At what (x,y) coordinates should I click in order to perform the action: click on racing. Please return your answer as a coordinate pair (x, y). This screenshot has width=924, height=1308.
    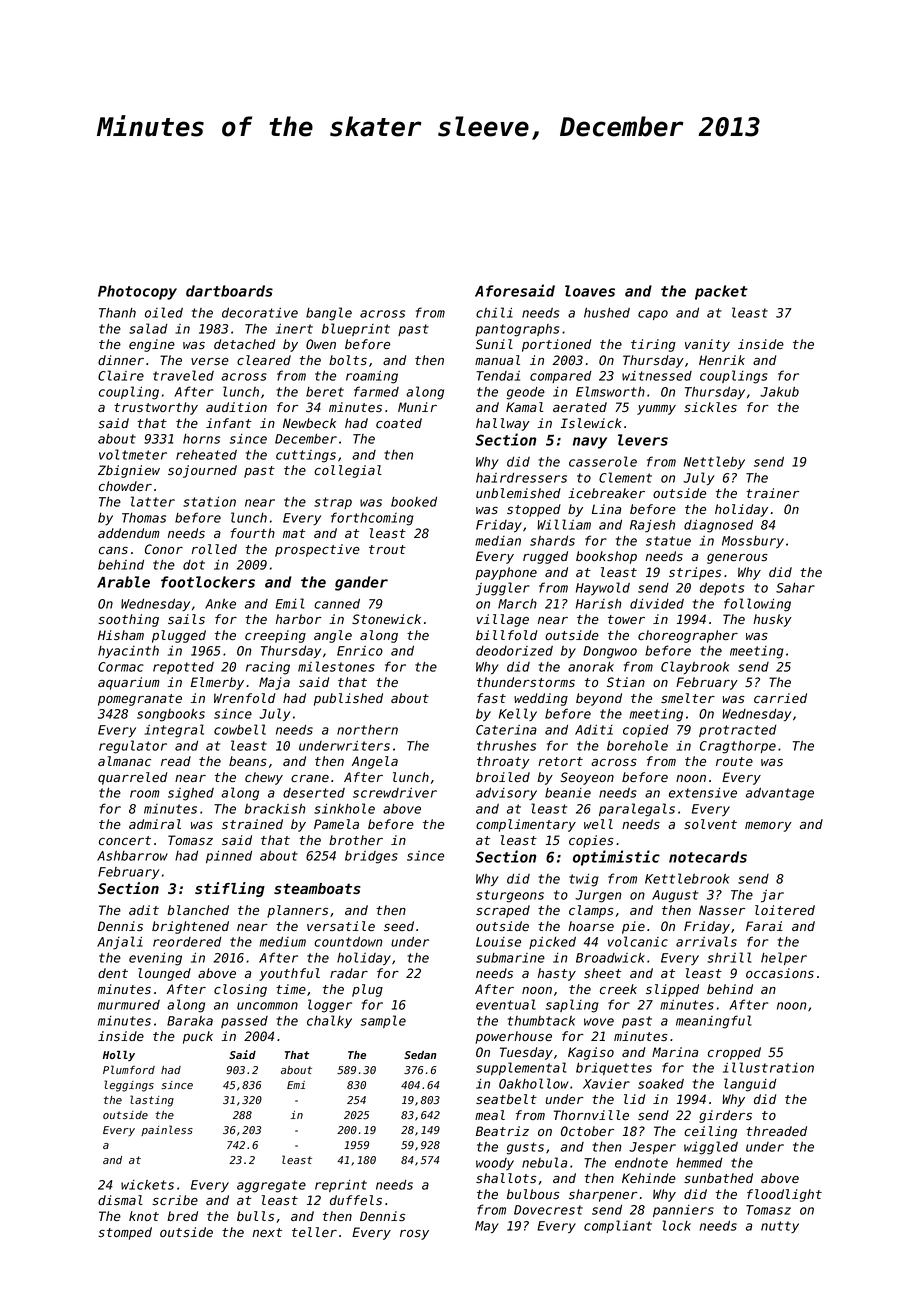
    Looking at the image, I should click on (268, 668).
